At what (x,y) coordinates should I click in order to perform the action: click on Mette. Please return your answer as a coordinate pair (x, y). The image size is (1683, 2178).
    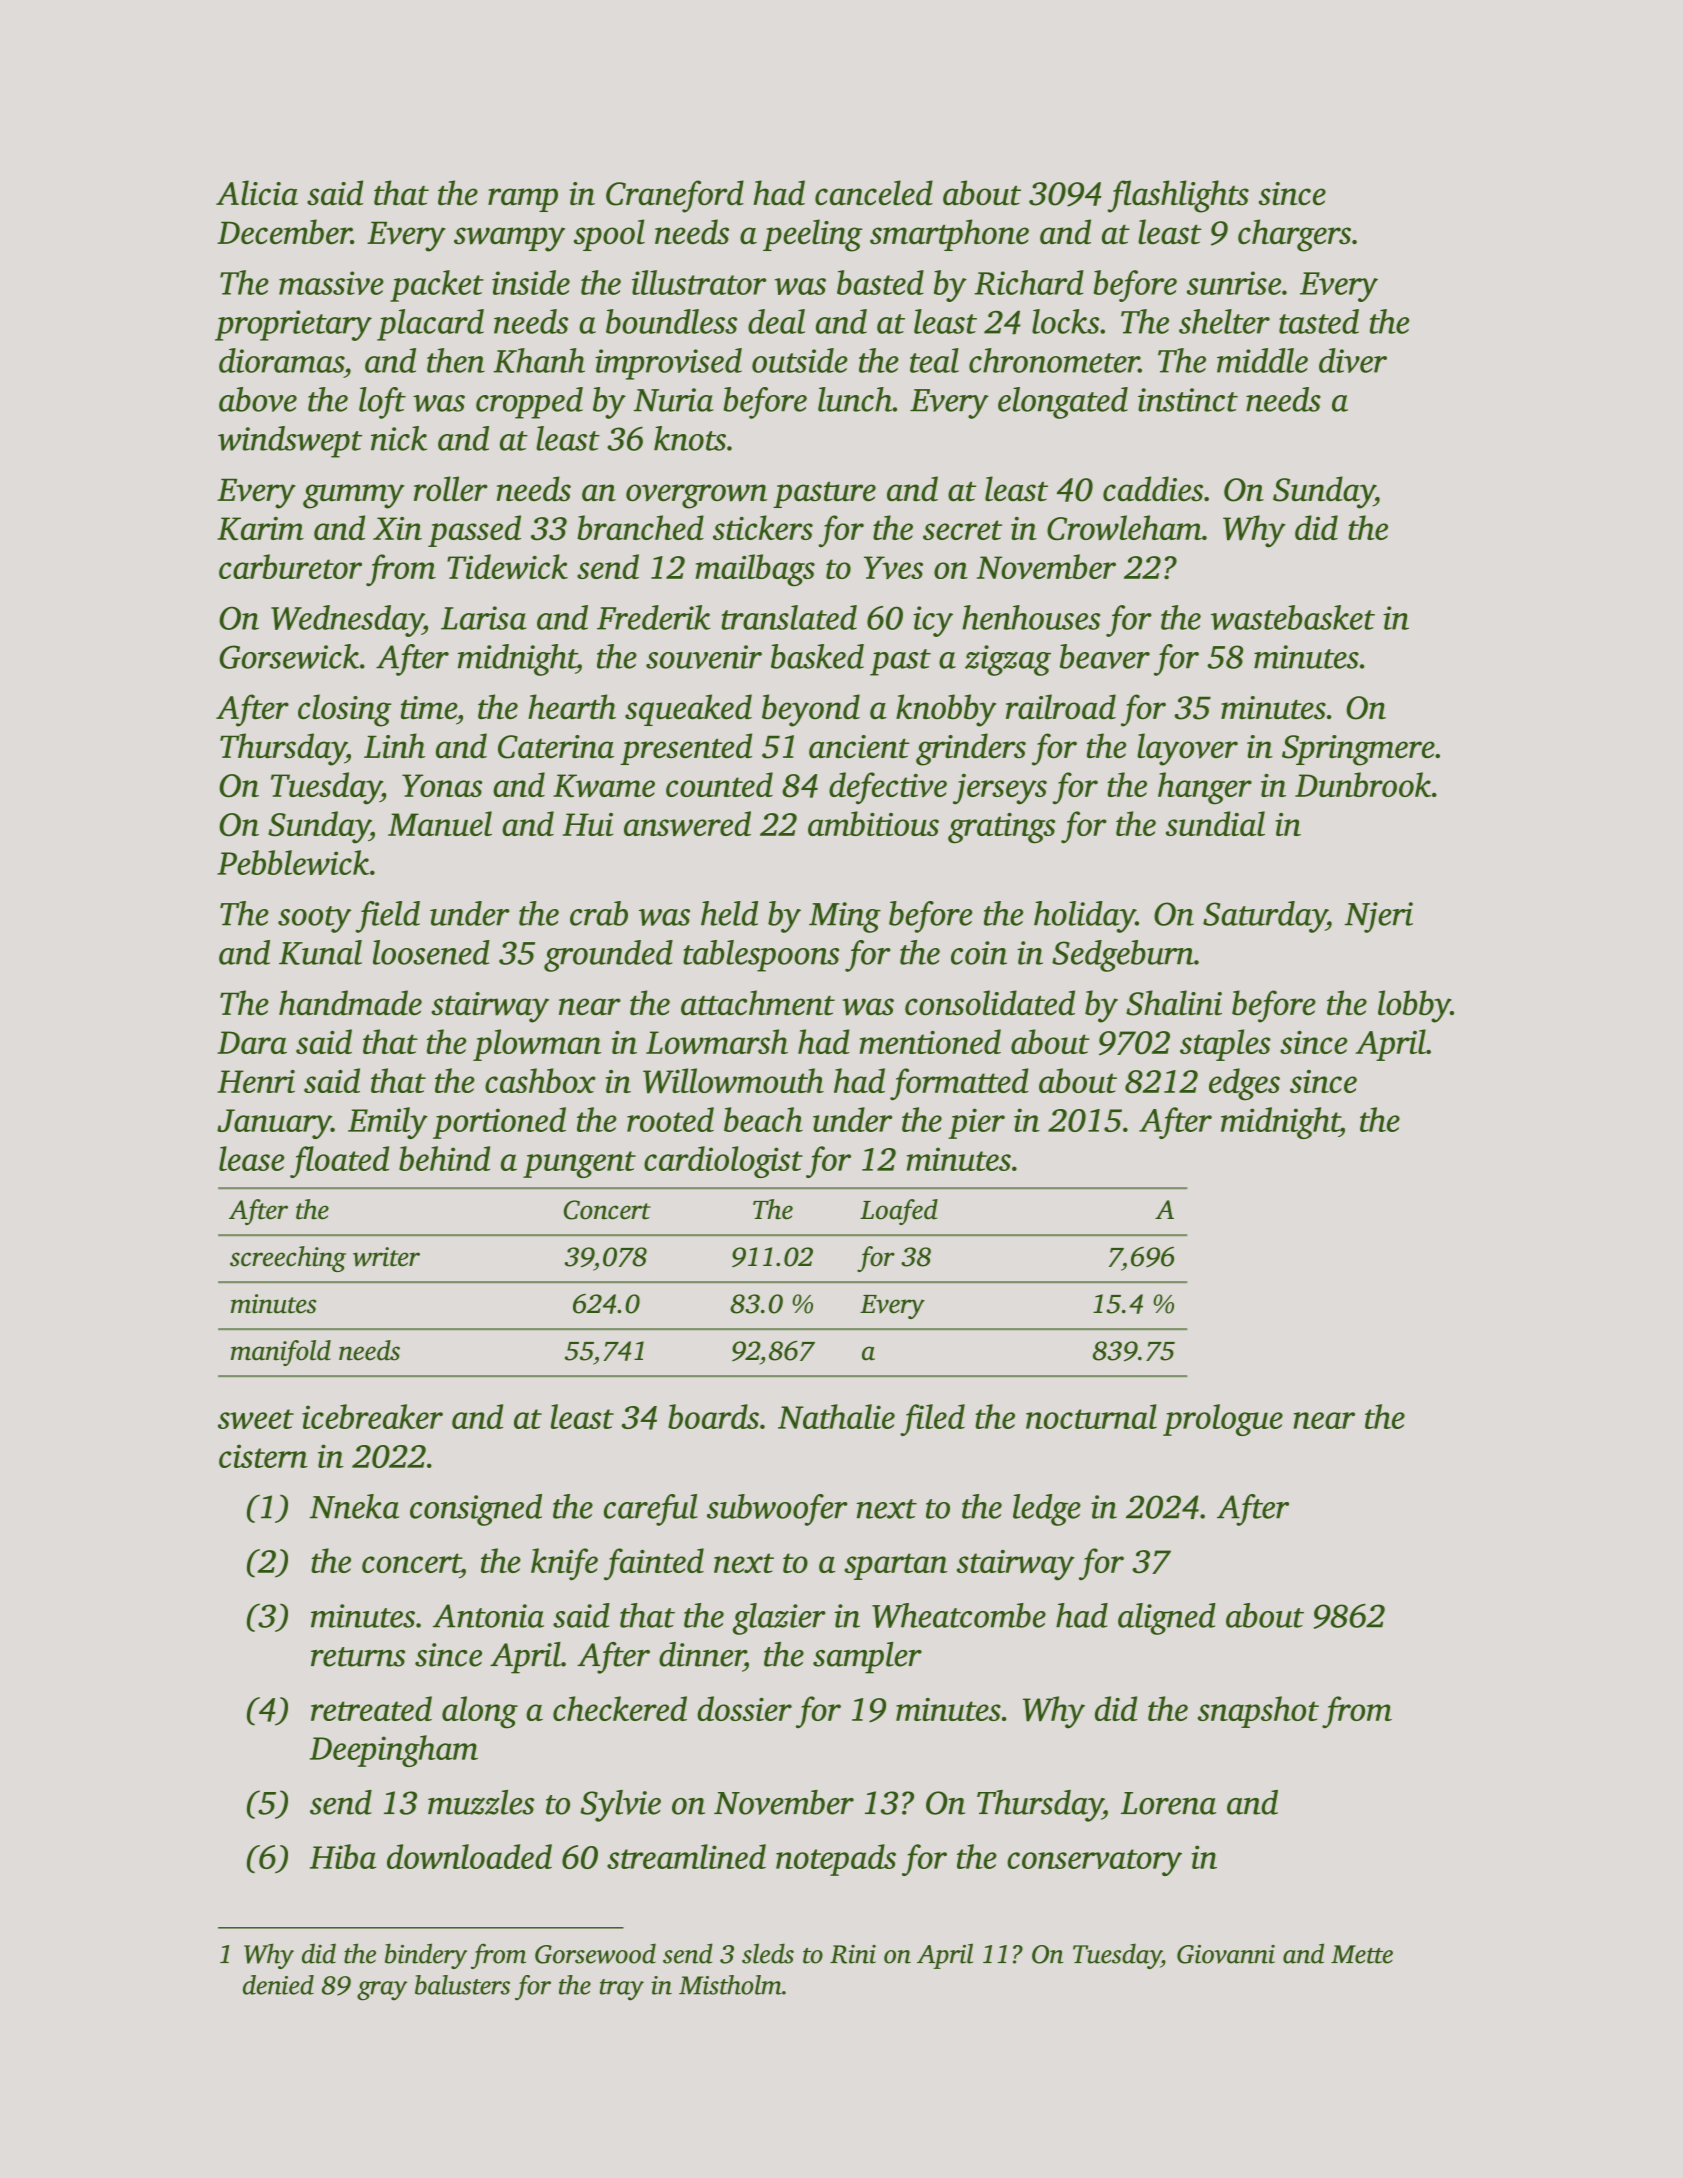
    Looking at the image, I should click on (1362, 1954).
